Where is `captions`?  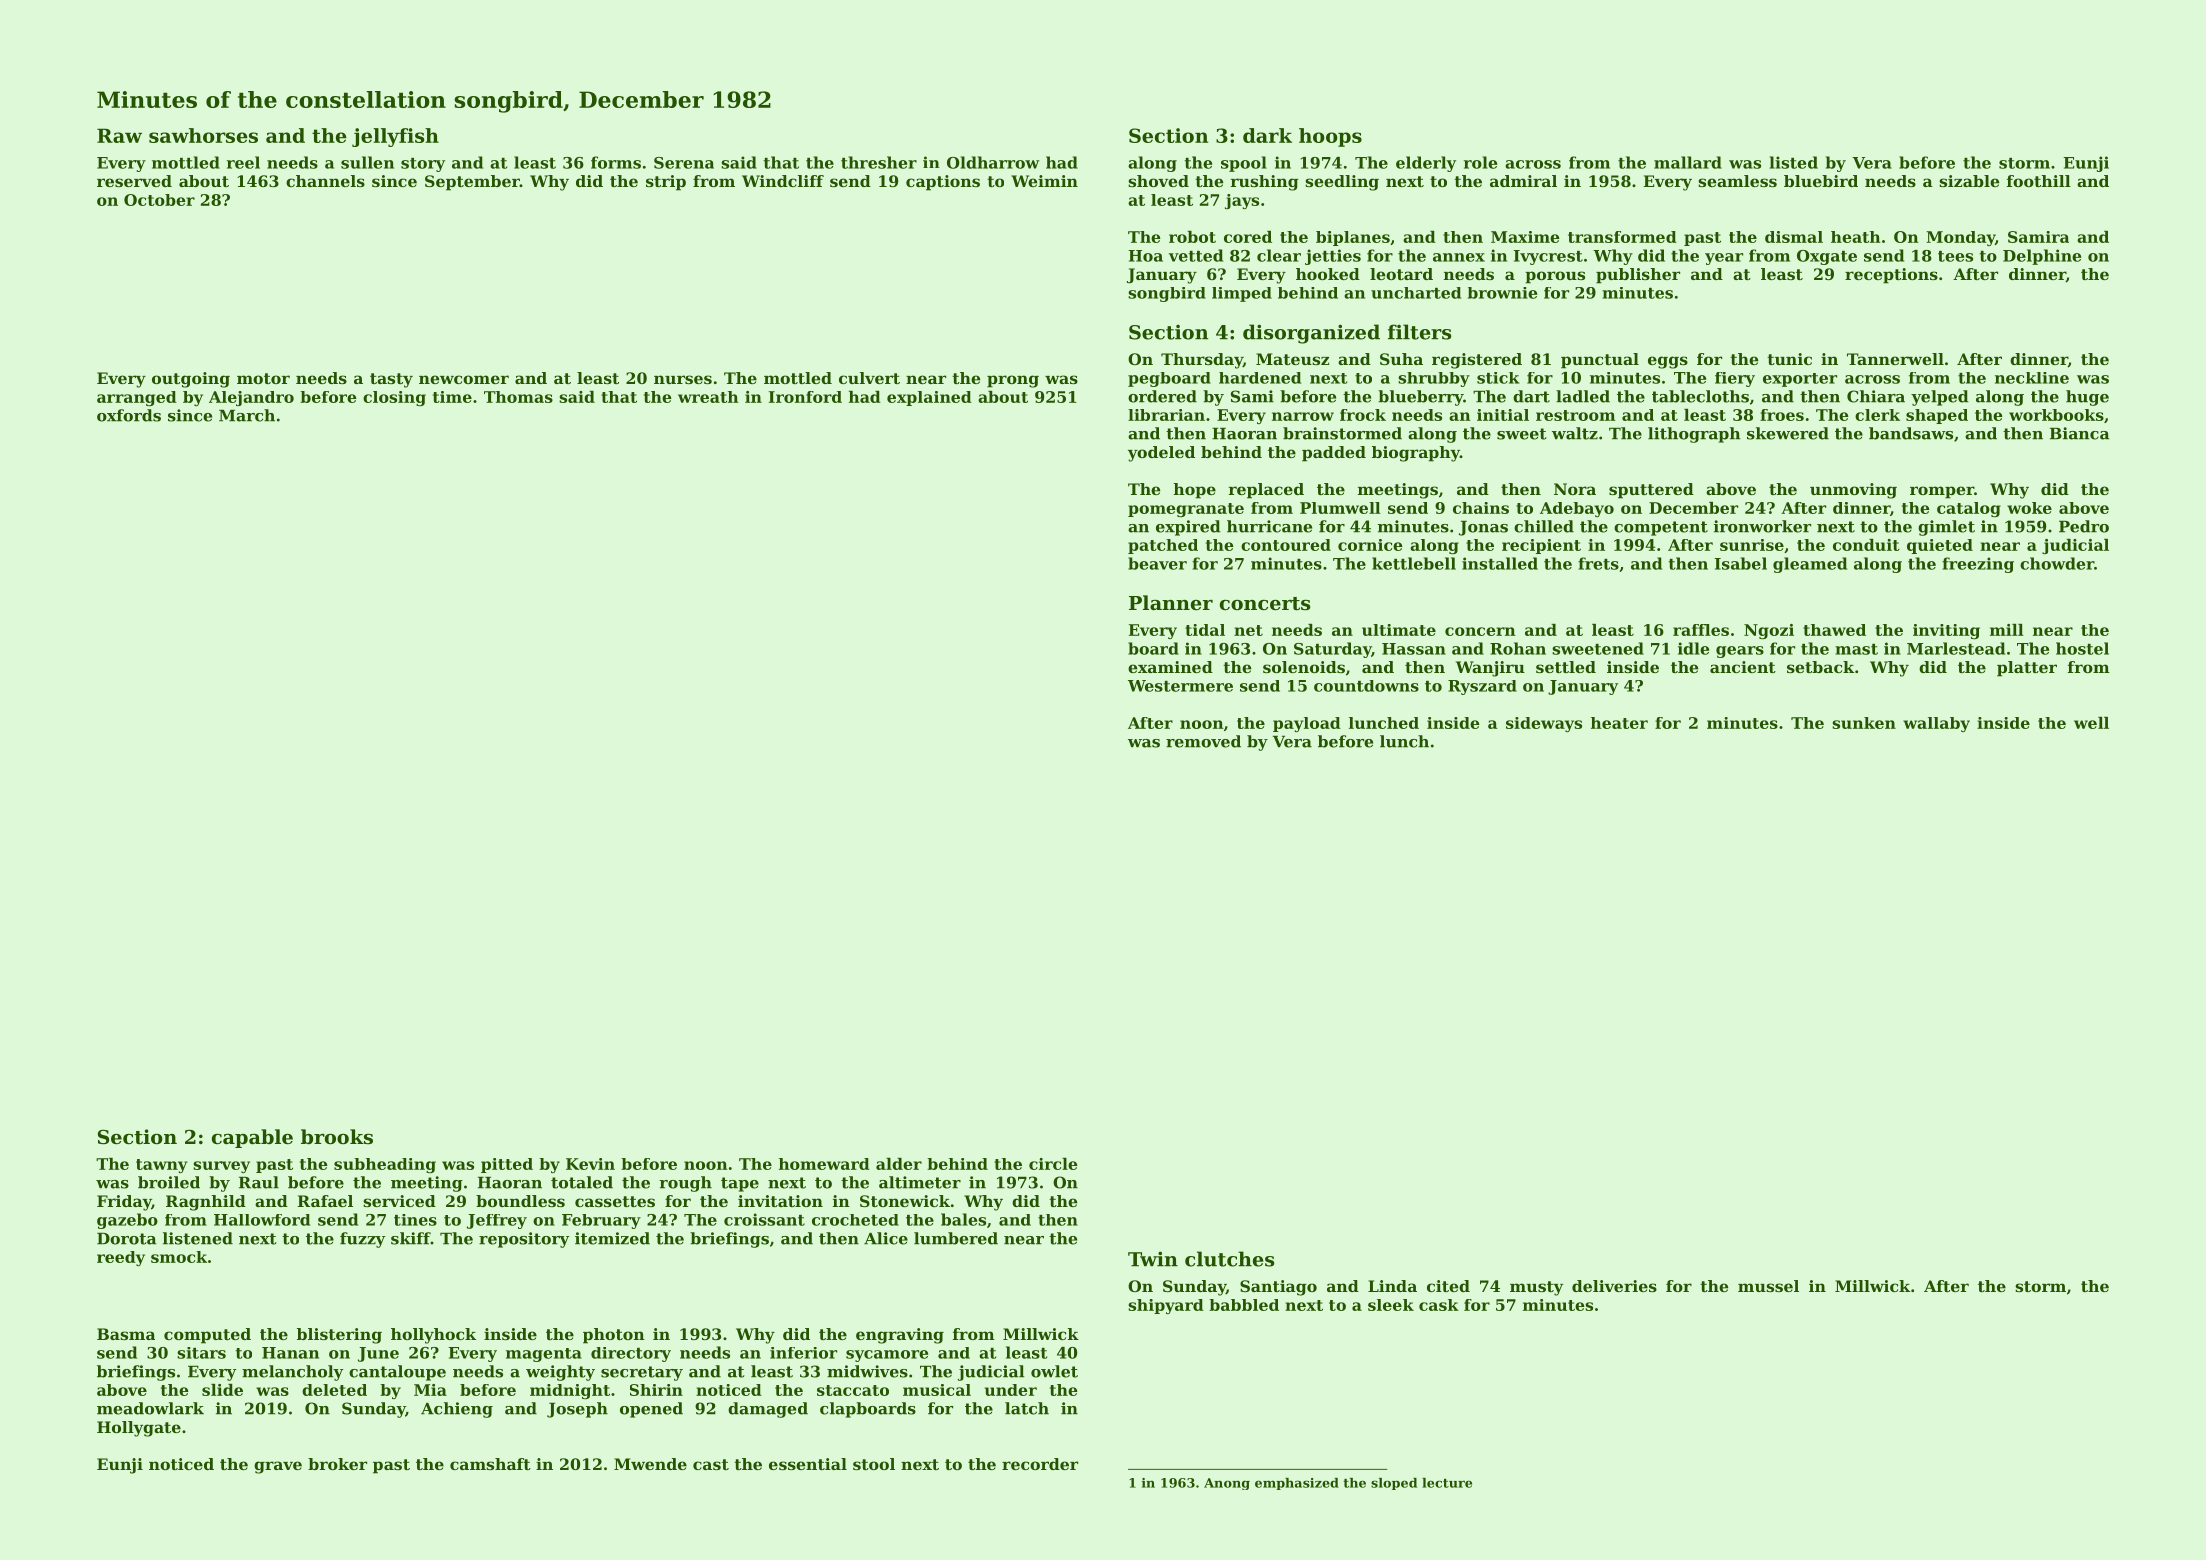
captions is located at coordinates (943, 183).
